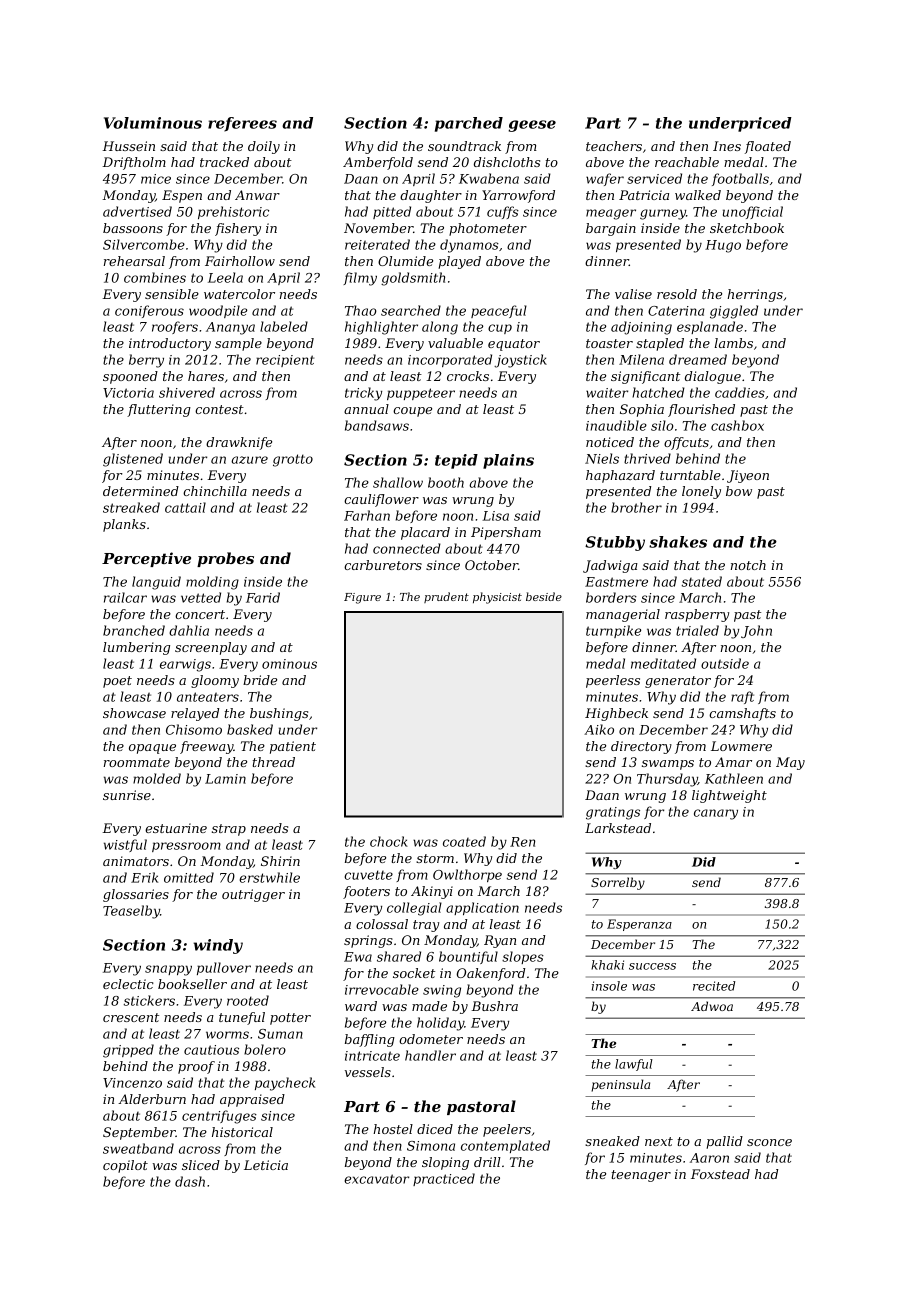  Describe the element at coordinates (464, 841) in the image. I see `coated` at that location.
